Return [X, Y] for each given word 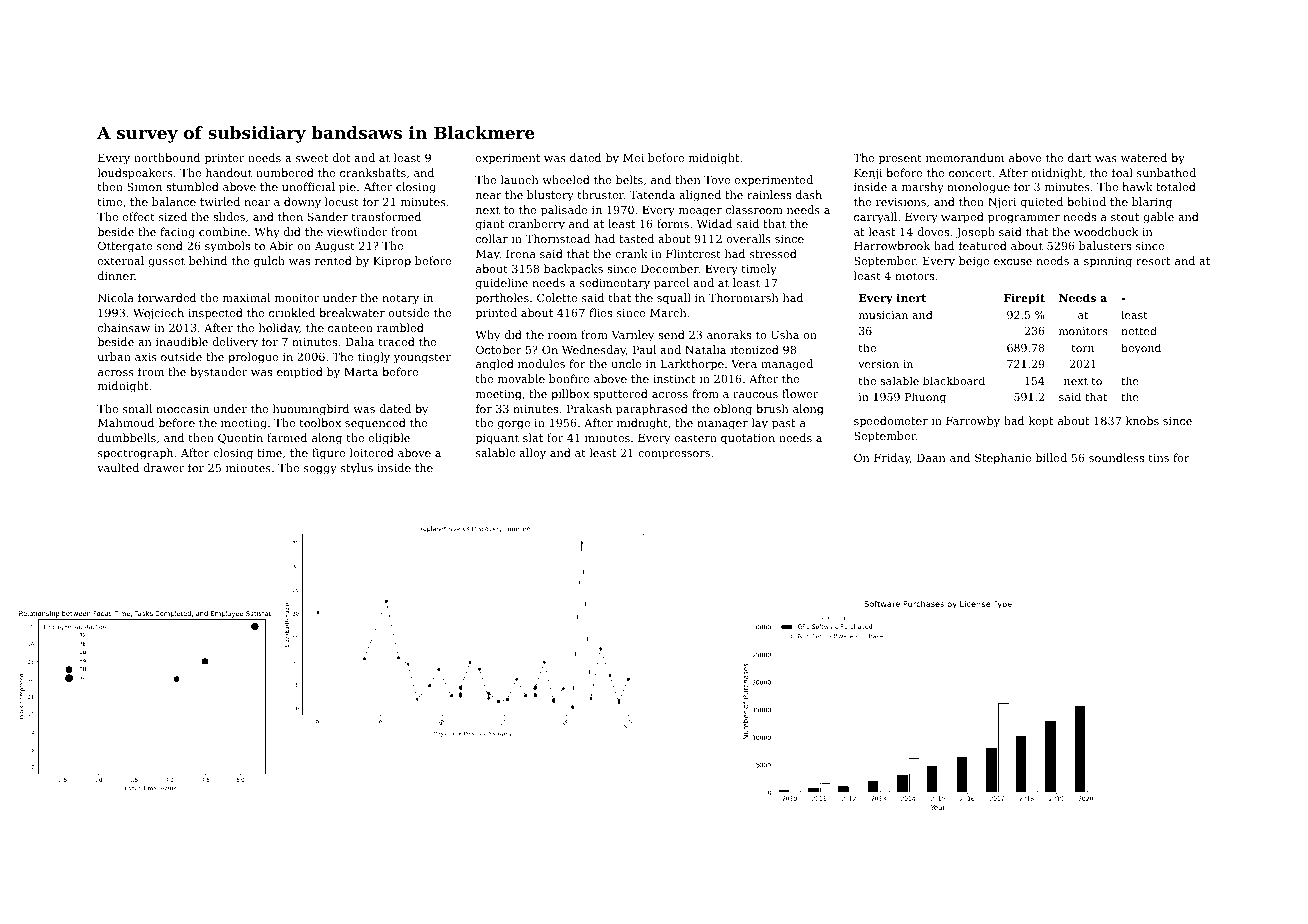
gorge [514, 425]
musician [883, 315]
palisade [564, 211]
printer [224, 159]
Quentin [240, 438]
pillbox [570, 395]
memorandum [965, 157]
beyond [1141, 349]
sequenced [375, 424]
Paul [644, 349]
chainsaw [124, 327]
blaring [1152, 203]
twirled [220, 201]
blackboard [954, 380]
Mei [633, 158]
